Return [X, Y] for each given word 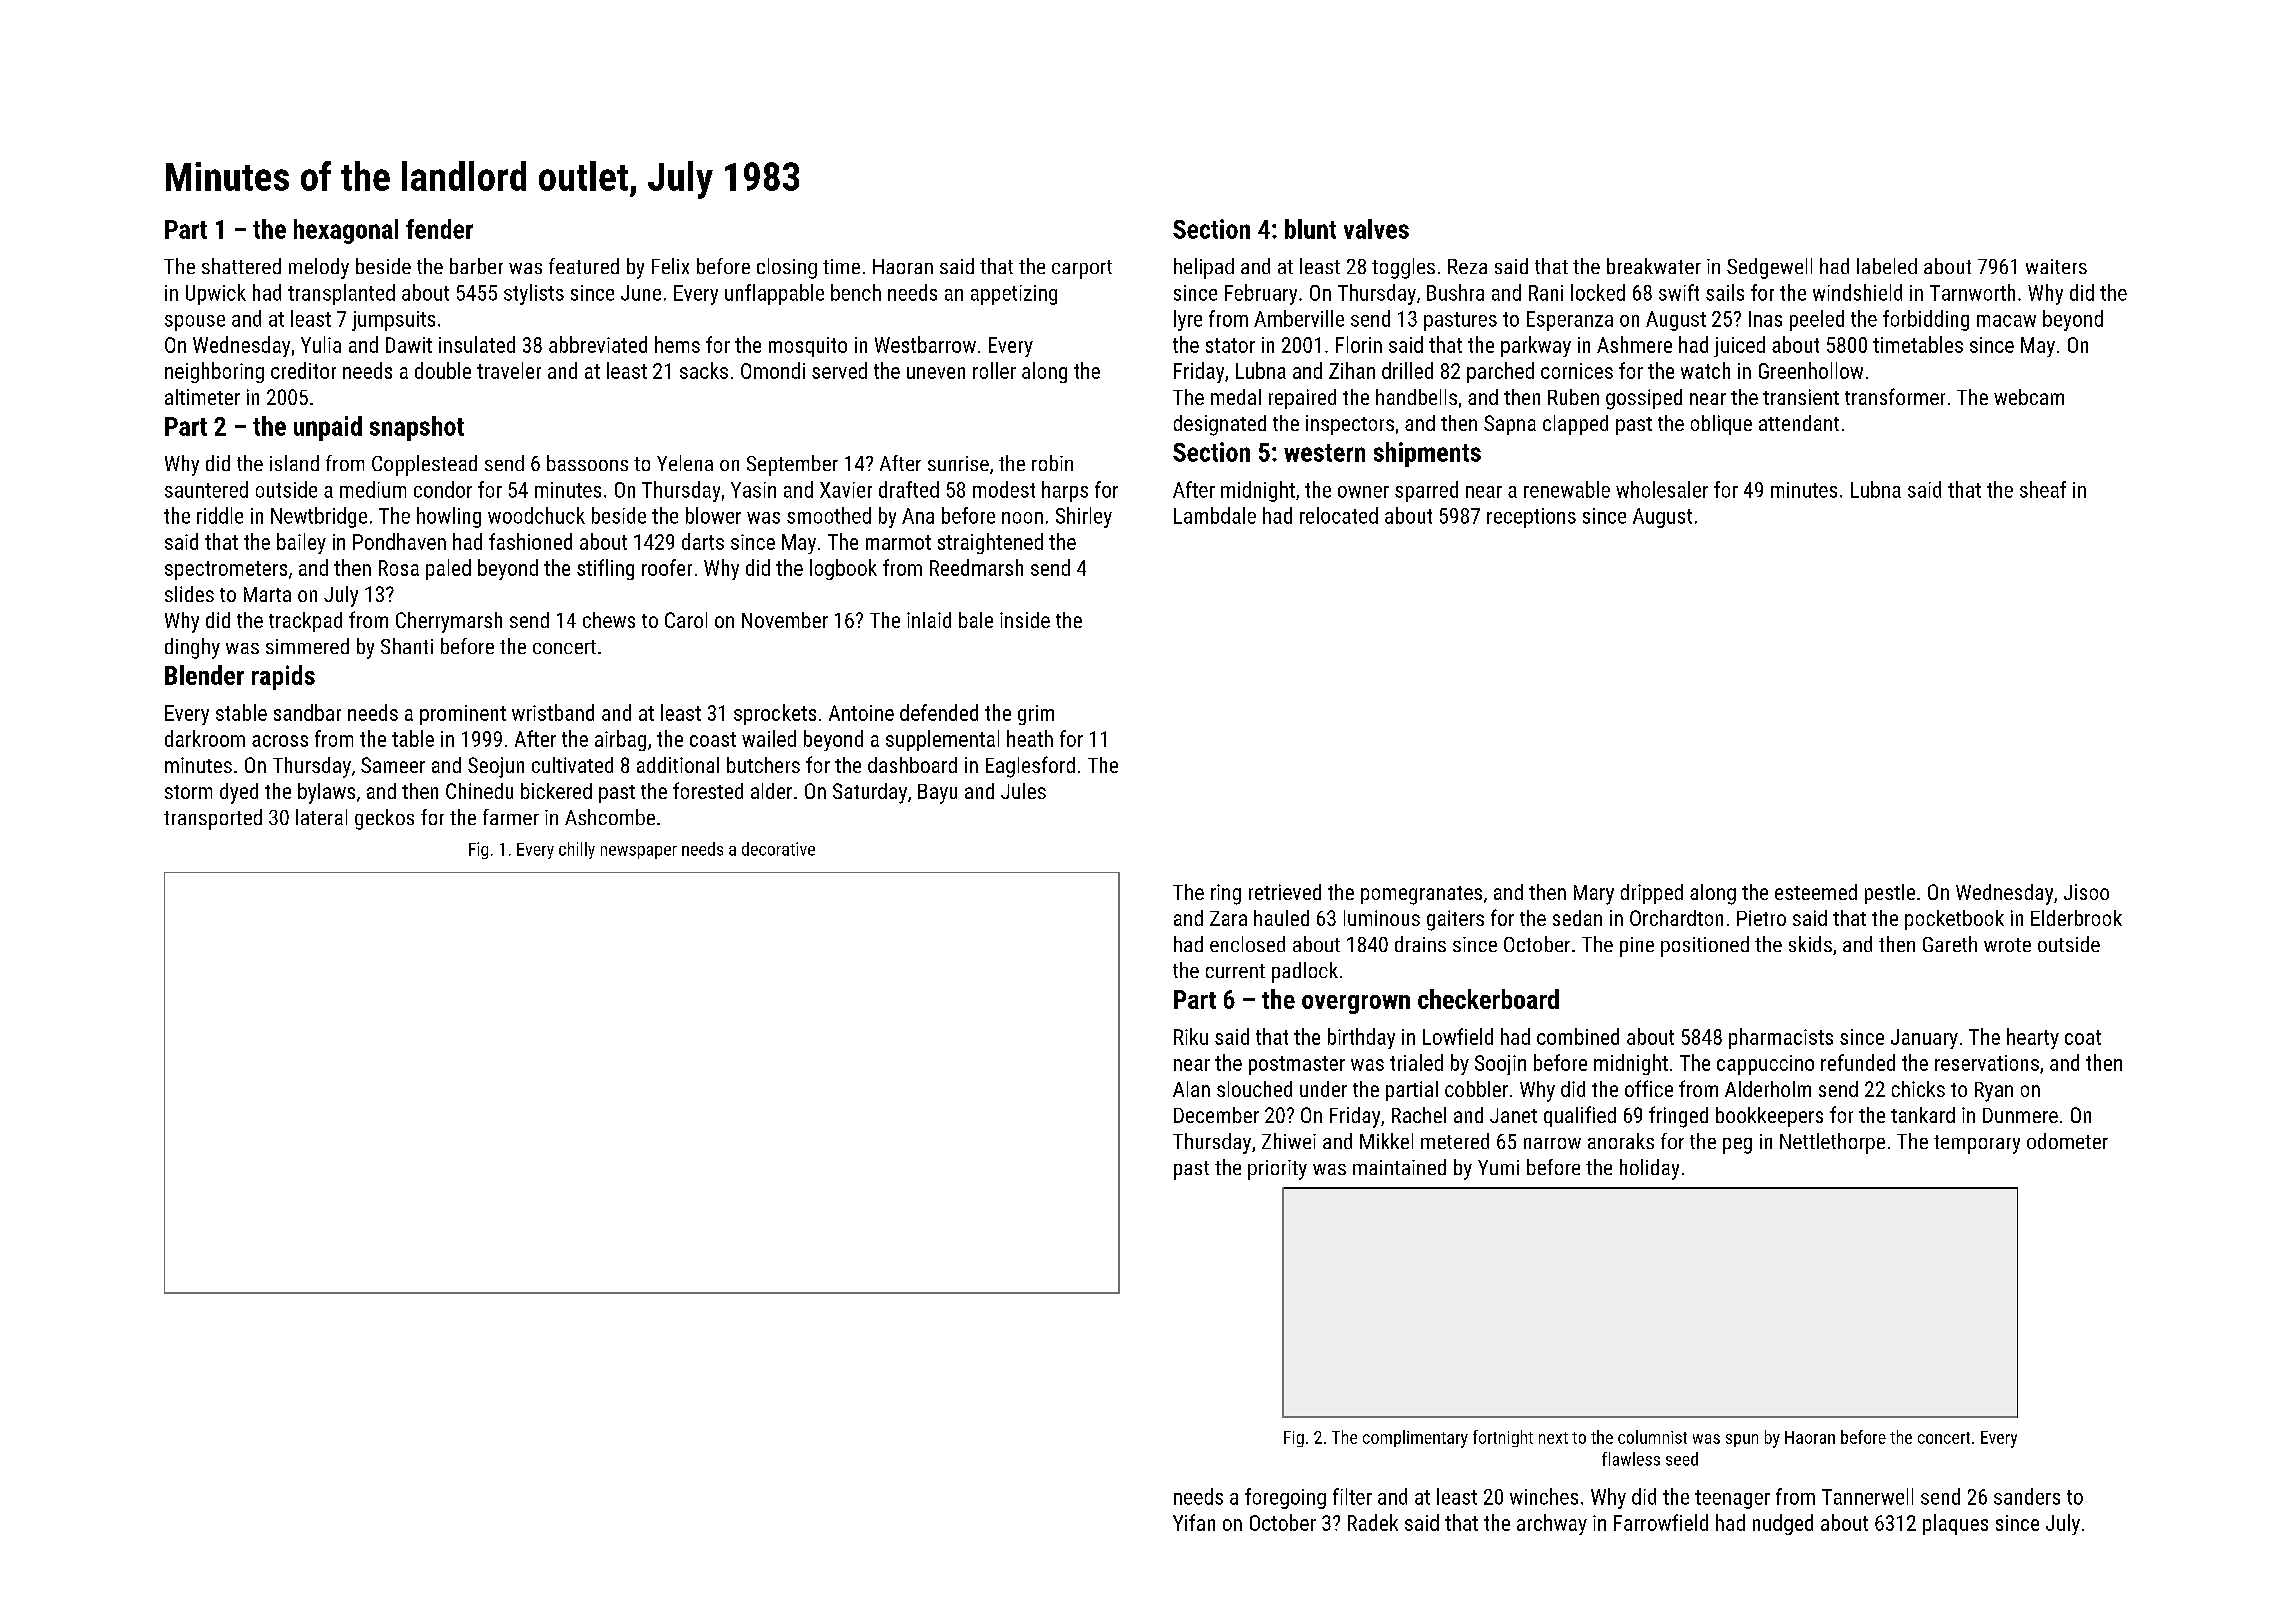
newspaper [639, 852]
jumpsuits [393, 321]
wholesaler [1662, 489]
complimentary [1415, 1439]
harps [1065, 491]
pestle [1890, 894]
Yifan [1194, 1522]
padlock [1305, 972]
